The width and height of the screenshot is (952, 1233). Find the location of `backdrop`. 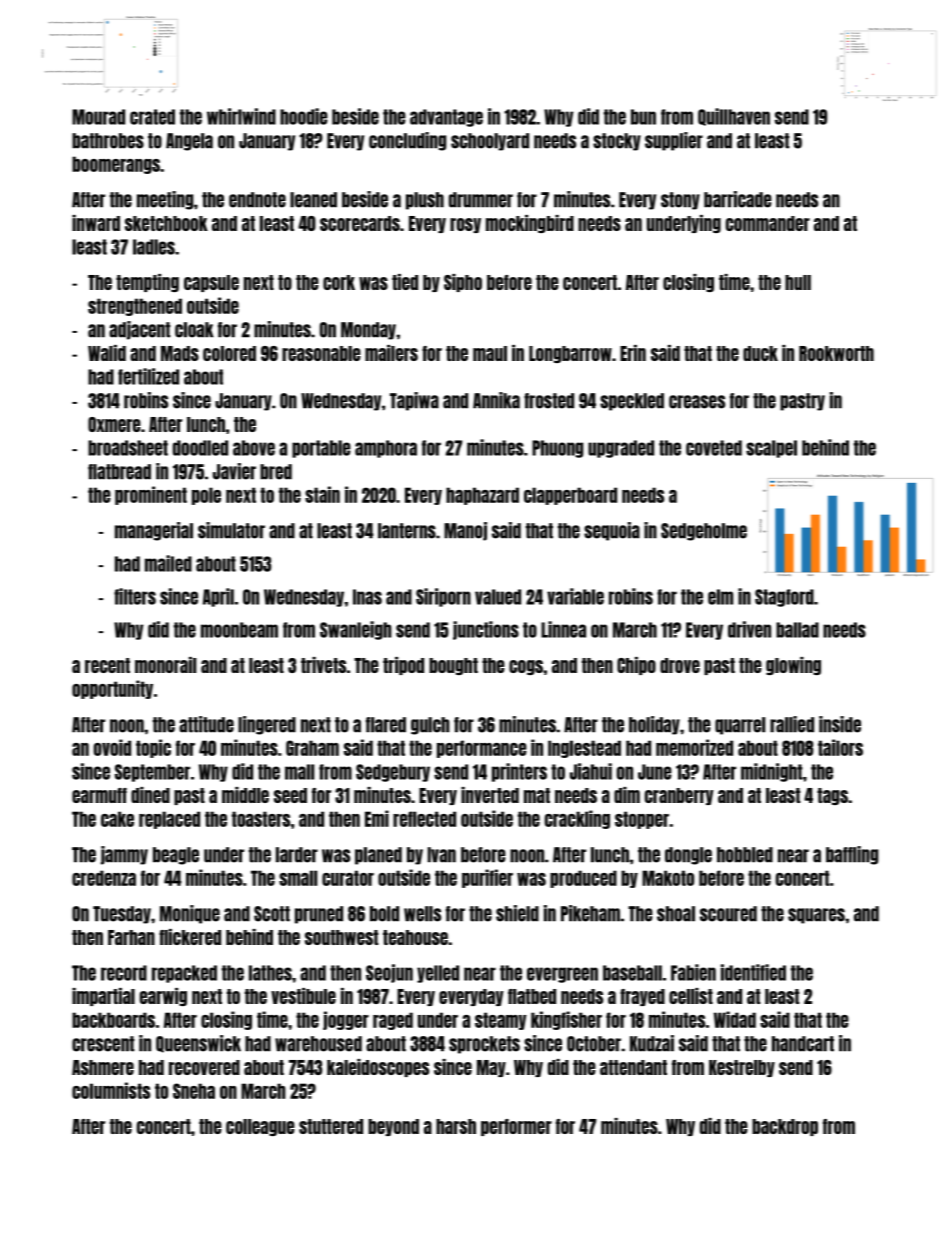

backdrop is located at coordinates (785, 1127).
